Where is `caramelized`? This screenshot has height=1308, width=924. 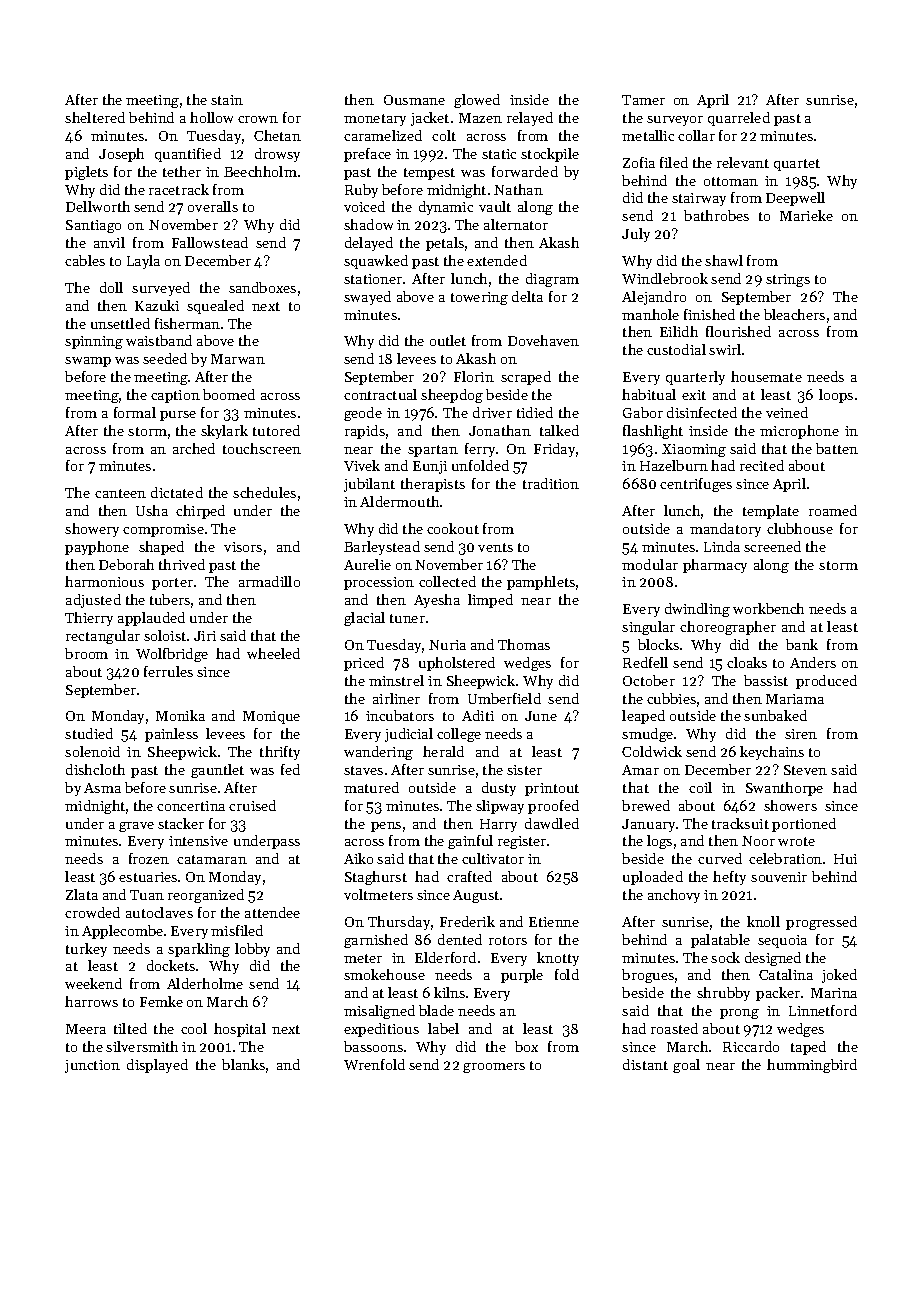
caramelized is located at coordinates (383, 135).
